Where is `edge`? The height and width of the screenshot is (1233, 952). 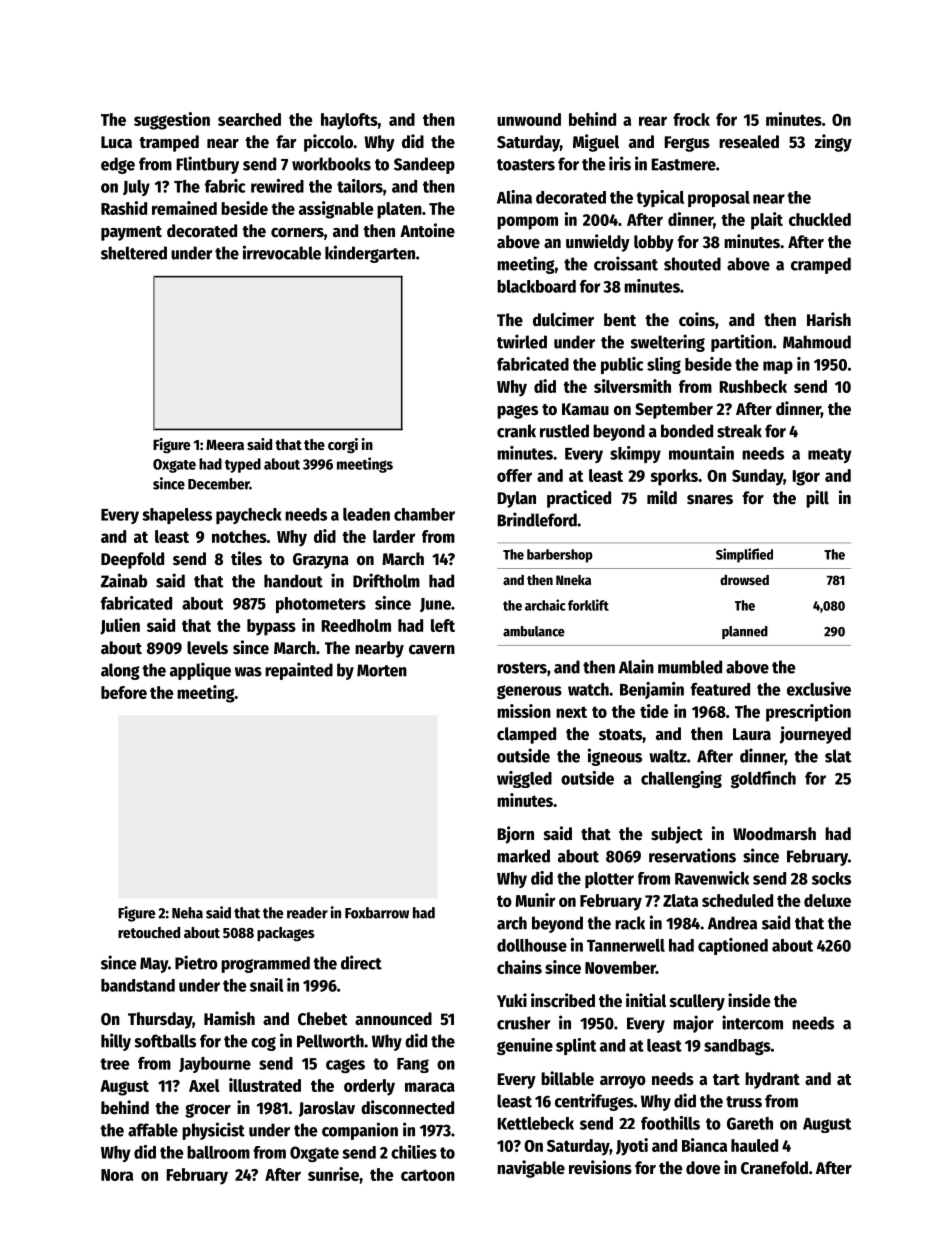 edge is located at coordinates (118, 165).
